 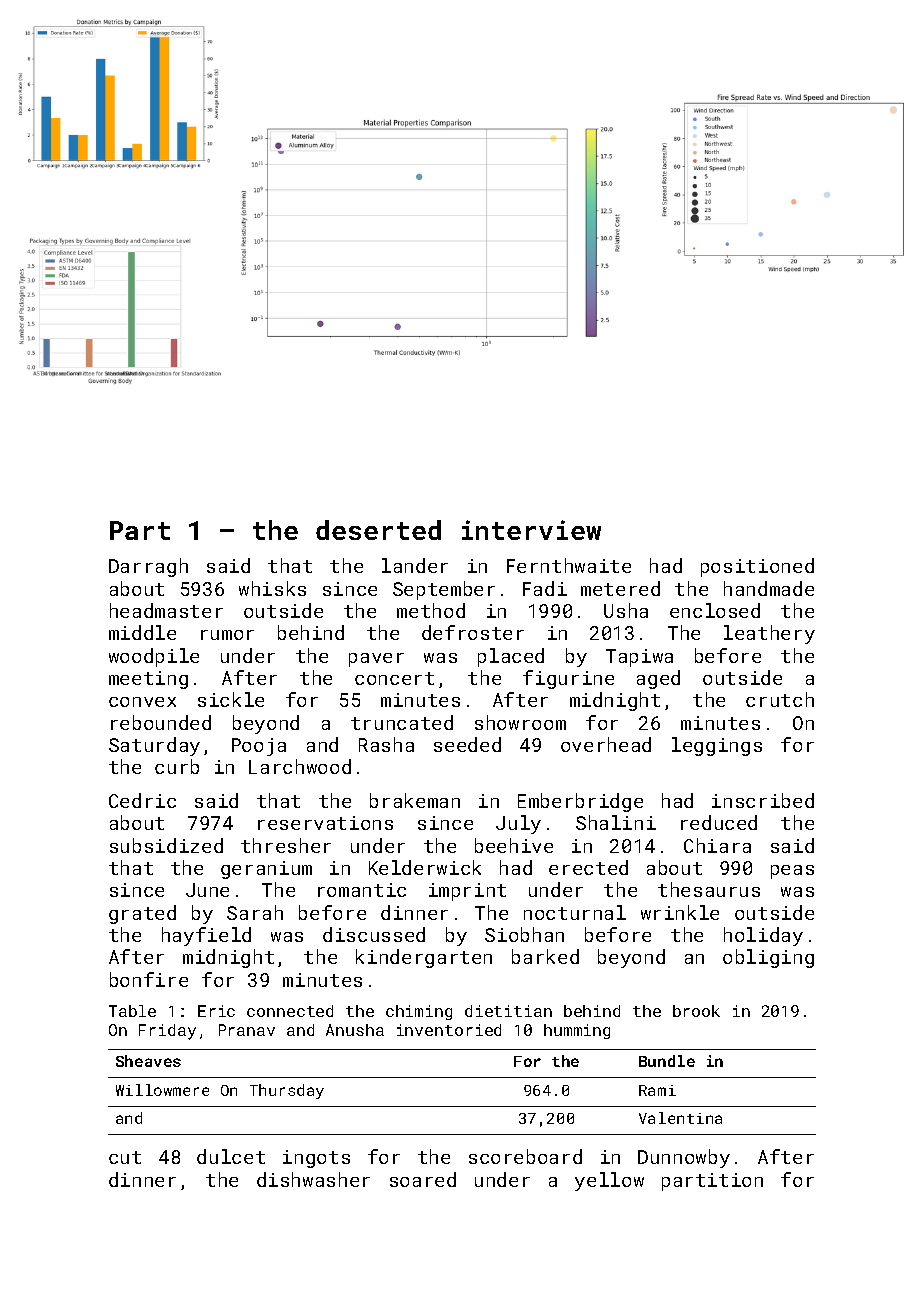 What do you see at coordinates (609, 1181) in the screenshot?
I see `yellow` at bounding box center [609, 1181].
